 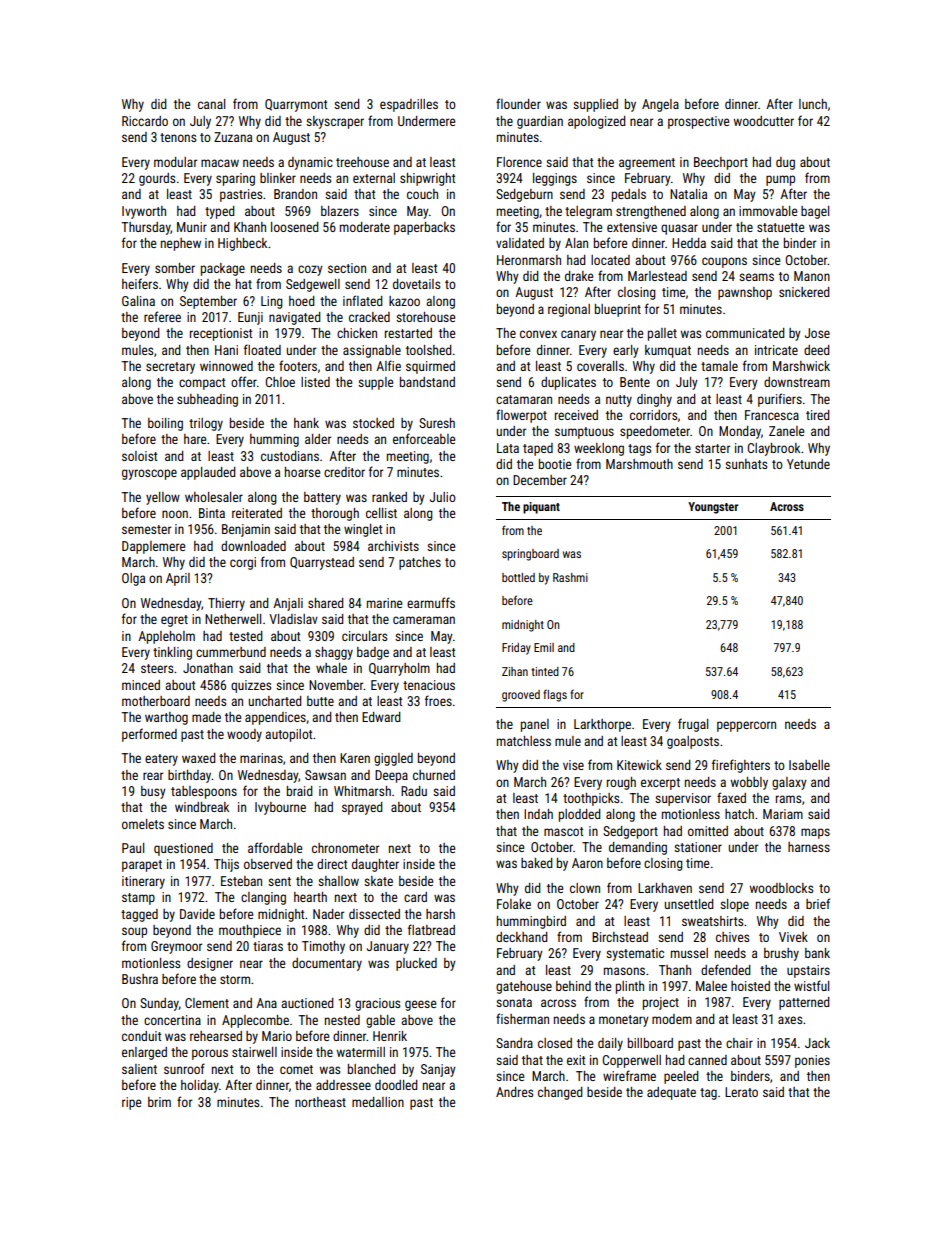 What do you see at coordinates (296, 1069) in the document?
I see `comet` at bounding box center [296, 1069].
